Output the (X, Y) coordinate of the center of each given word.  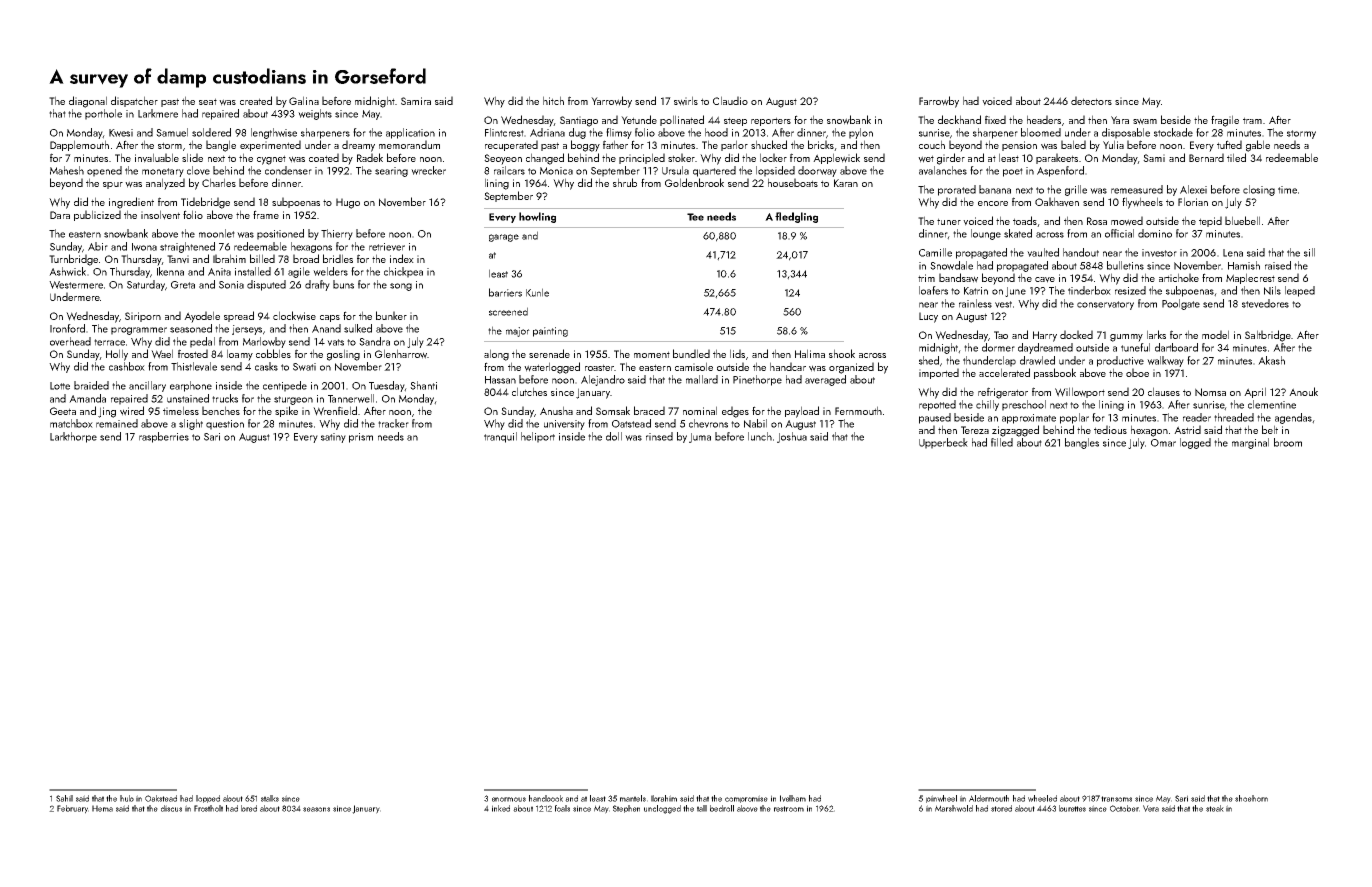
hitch (553, 100)
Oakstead (161, 798)
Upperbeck (943, 443)
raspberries (164, 437)
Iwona (144, 247)
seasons (316, 809)
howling (537, 217)
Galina (304, 100)
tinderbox (1089, 290)
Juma (700, 438)
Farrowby (939, 102)
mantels (633, 798)
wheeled (1042, 798)
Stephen (626, 809)
